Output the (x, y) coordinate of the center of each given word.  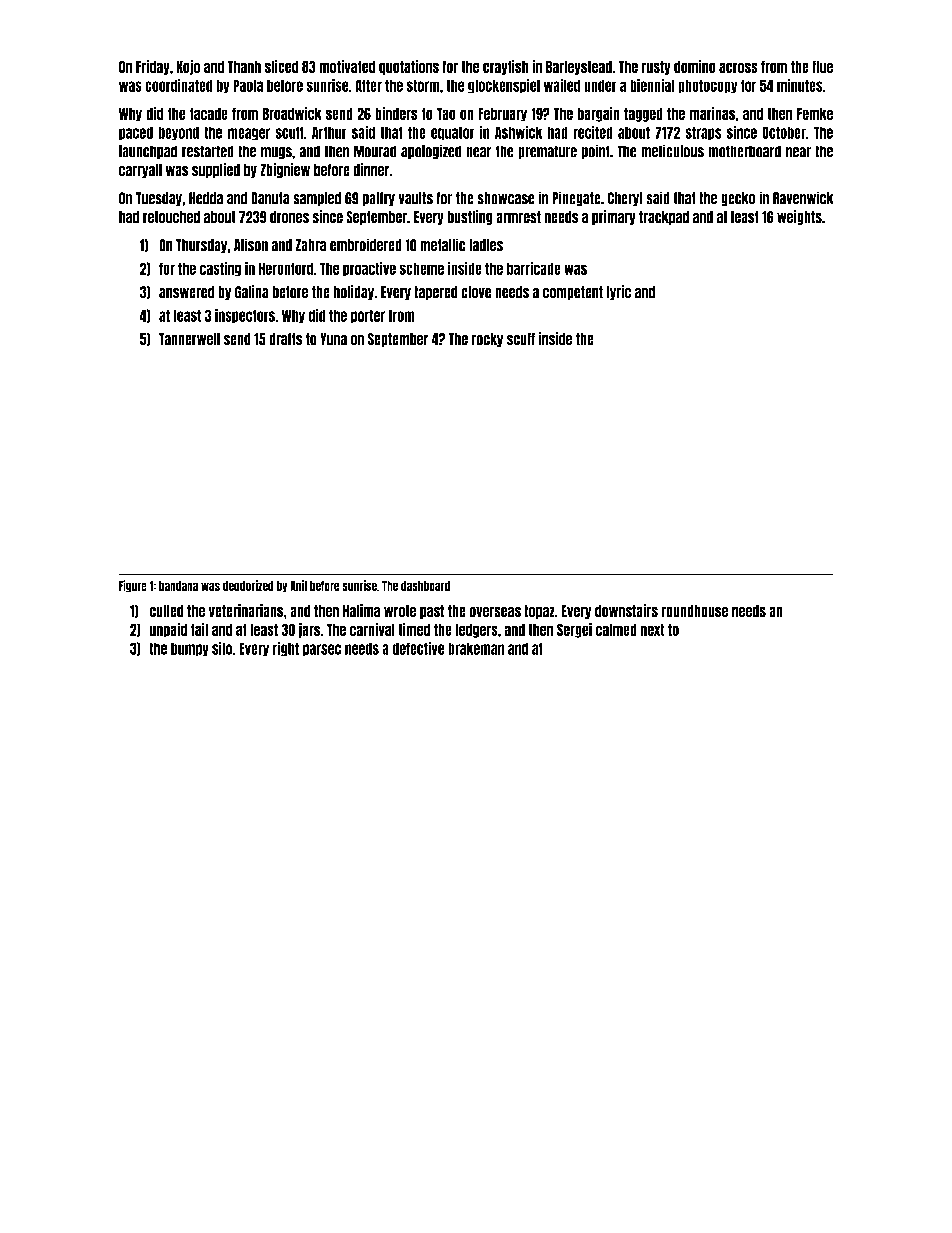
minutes (800, 85)
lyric (619, 292)
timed (414, 629)
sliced (281, 66)
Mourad (375, 151)
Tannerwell (189, 339)
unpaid (168, 630)
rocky (487, 340)
